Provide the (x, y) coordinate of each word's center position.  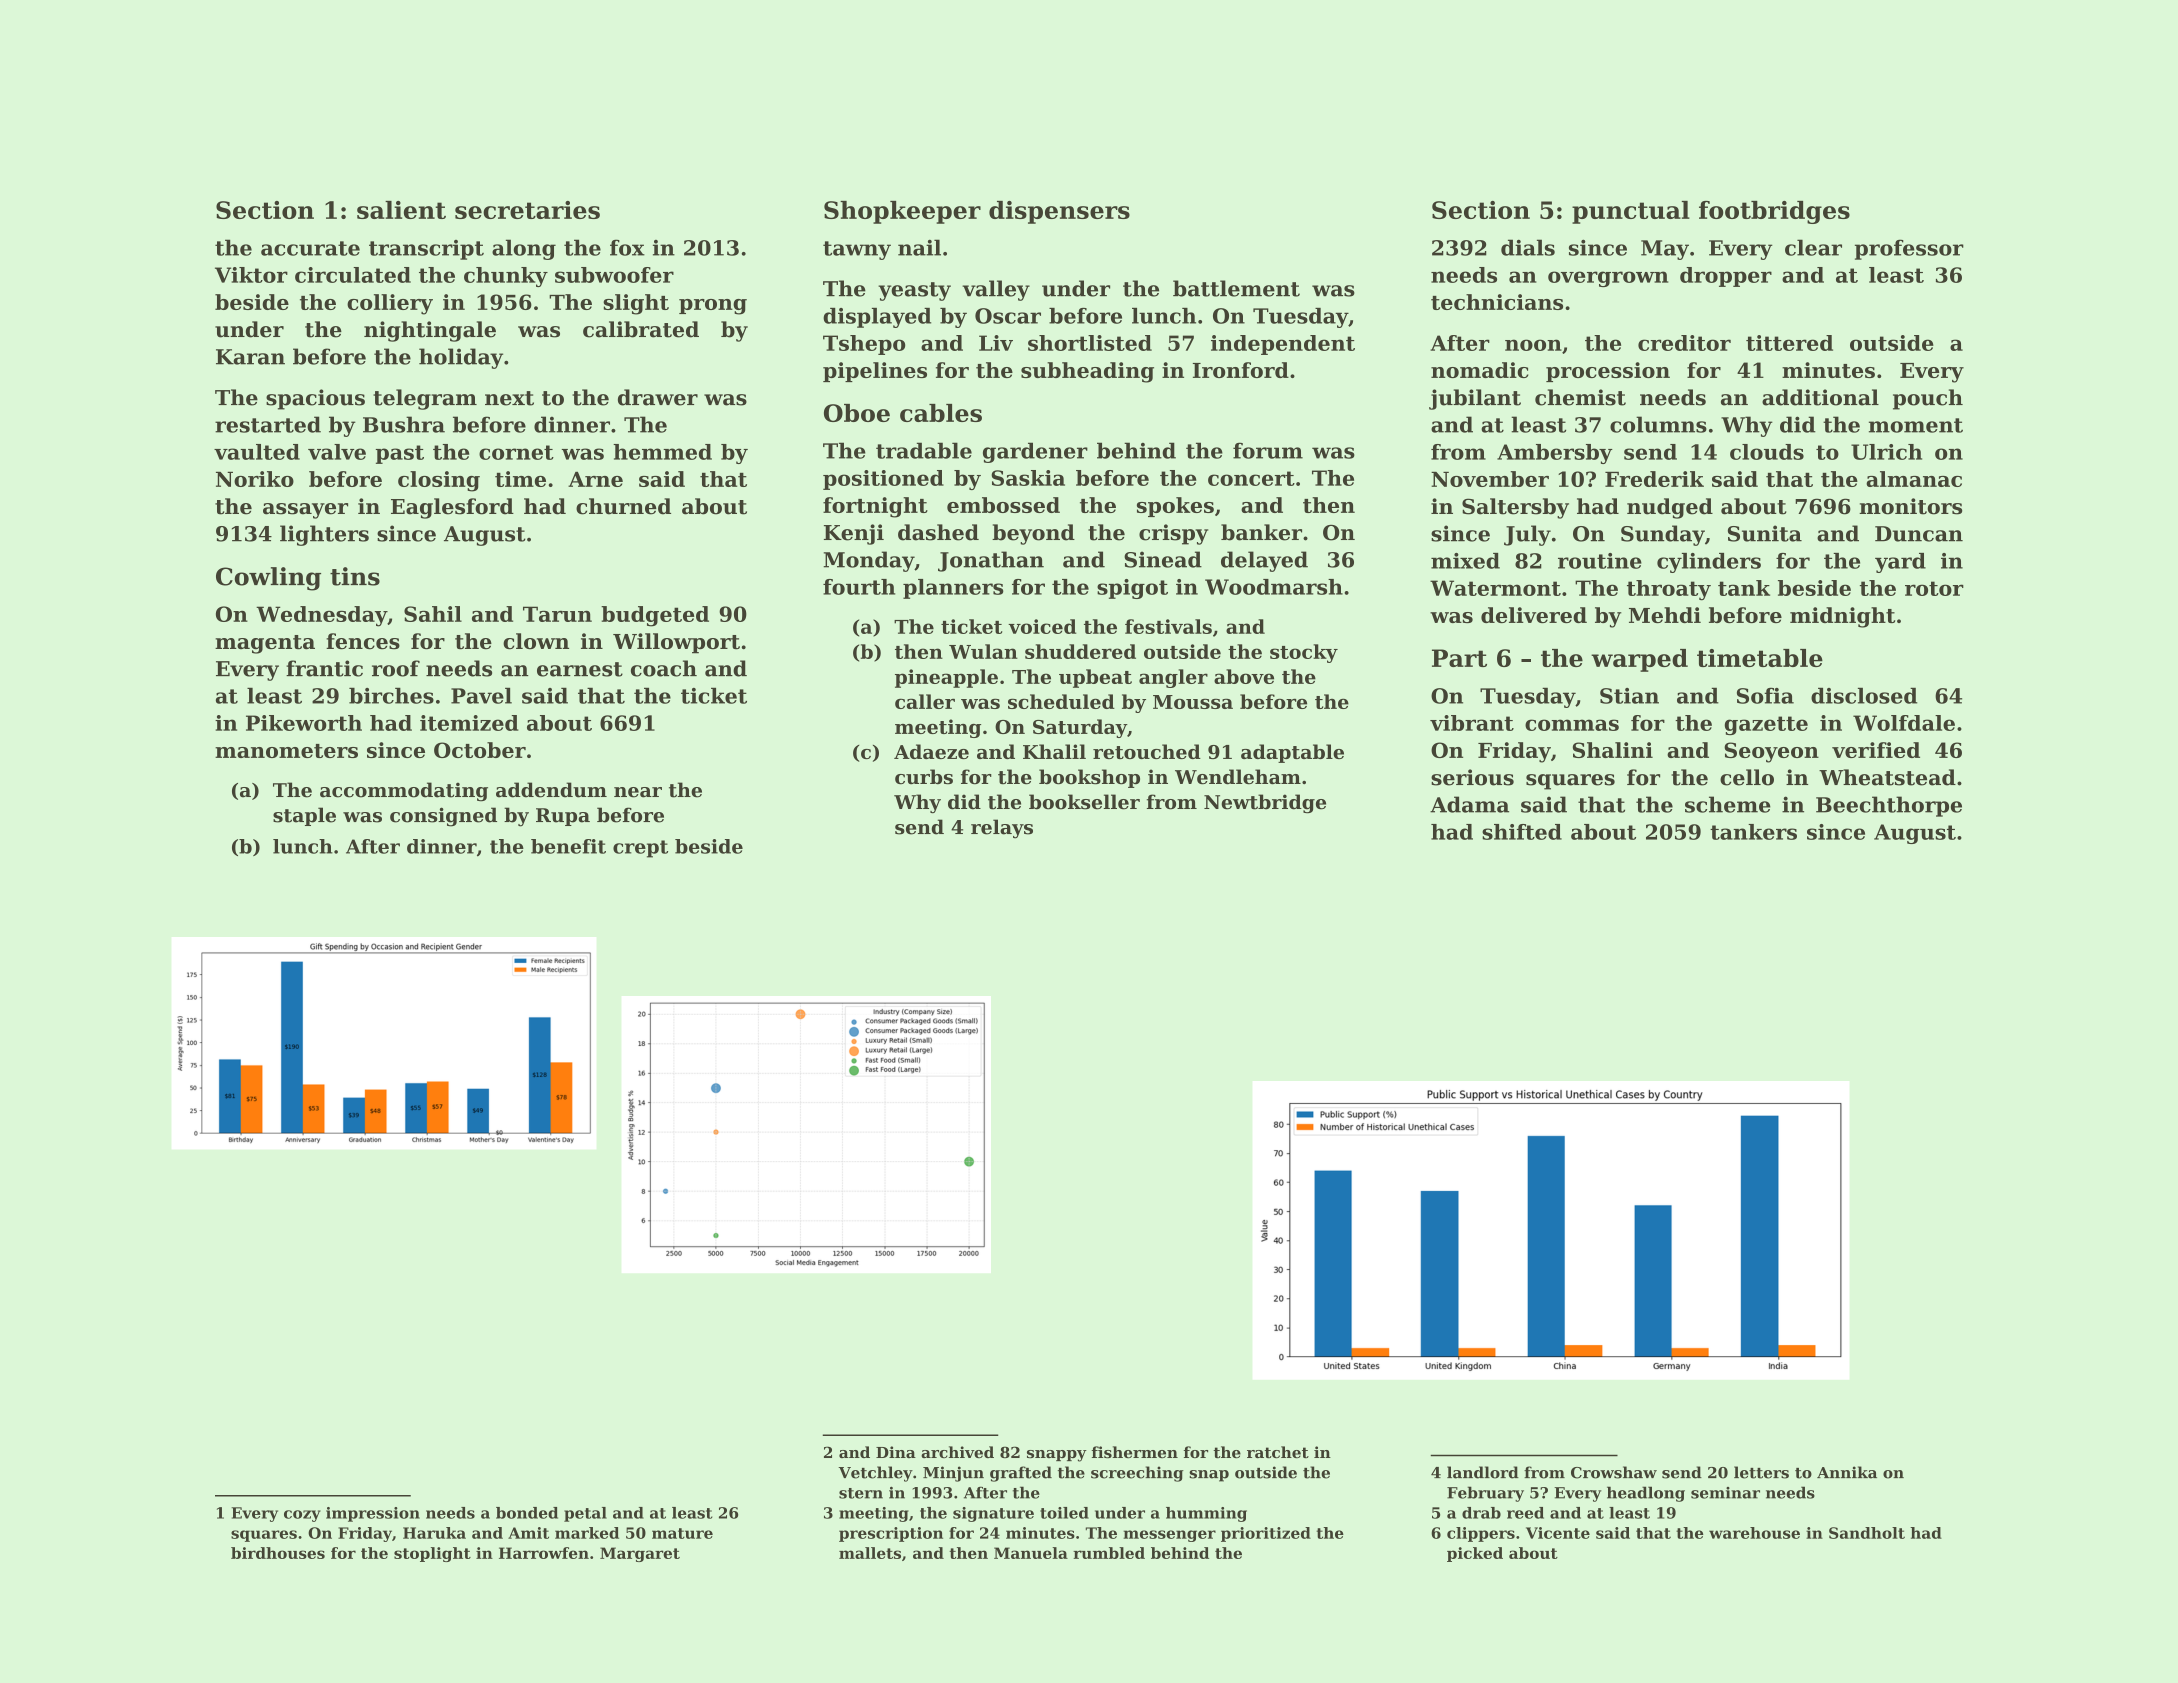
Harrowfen (544, 1553)
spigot (1132, 589)
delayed (1264, 561)
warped (1639, 660)
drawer (658, 397)
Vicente (1558, 1533)
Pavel (481, 696)
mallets (870, 1553)
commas (1572, 725)
